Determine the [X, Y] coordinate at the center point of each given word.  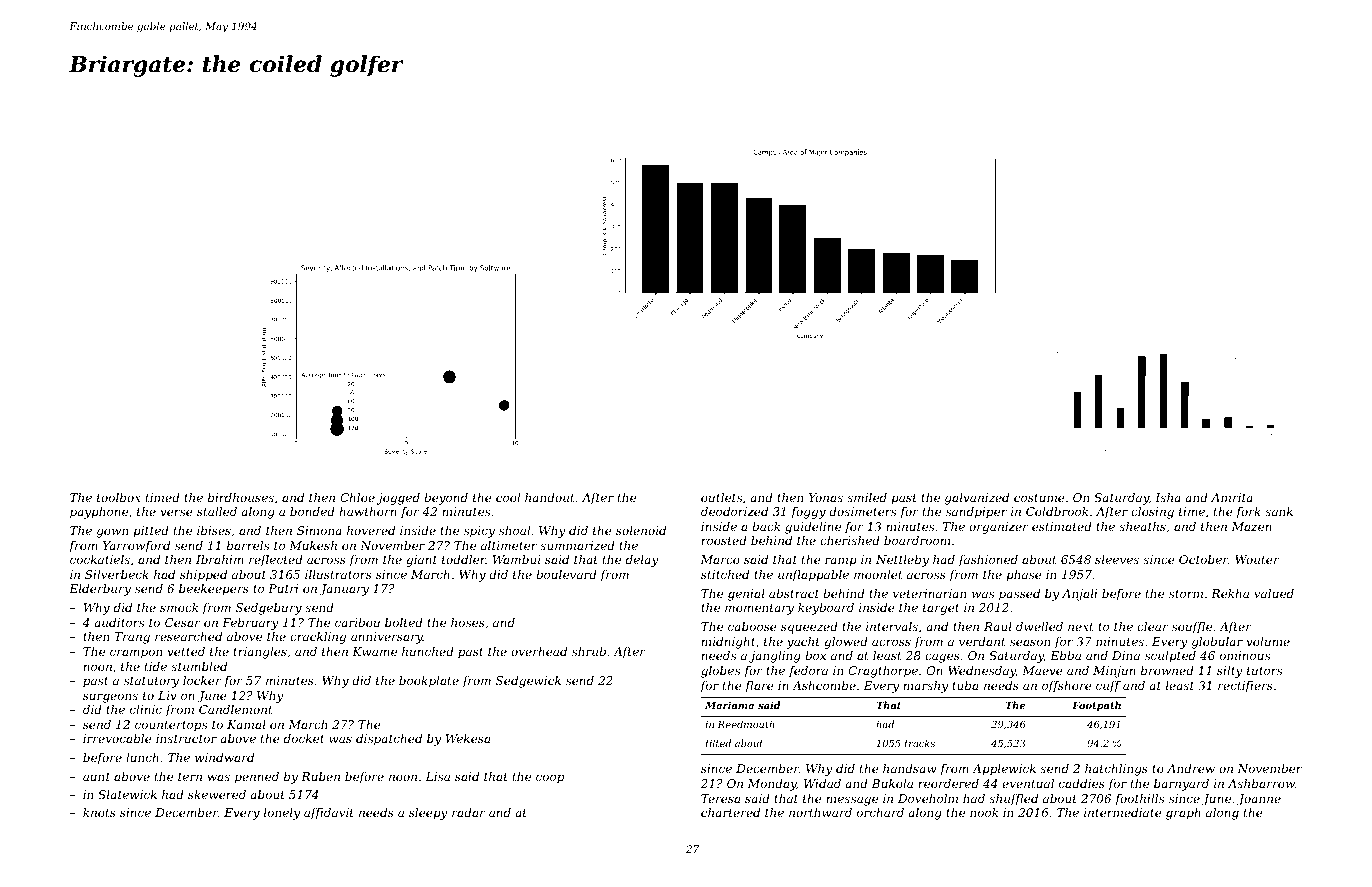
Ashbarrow [1261, 783]
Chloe [357, 497]
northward [820, 812]
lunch [142, 757]
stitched [725, 574]
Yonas [826, 497]
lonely [282, 814]
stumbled [199, 666]
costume [1039, 498]
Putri [283, 588]
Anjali [1079, 595]
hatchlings [1116, 770]
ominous [1245, 655]
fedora [808, 672]
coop [550, 779]
